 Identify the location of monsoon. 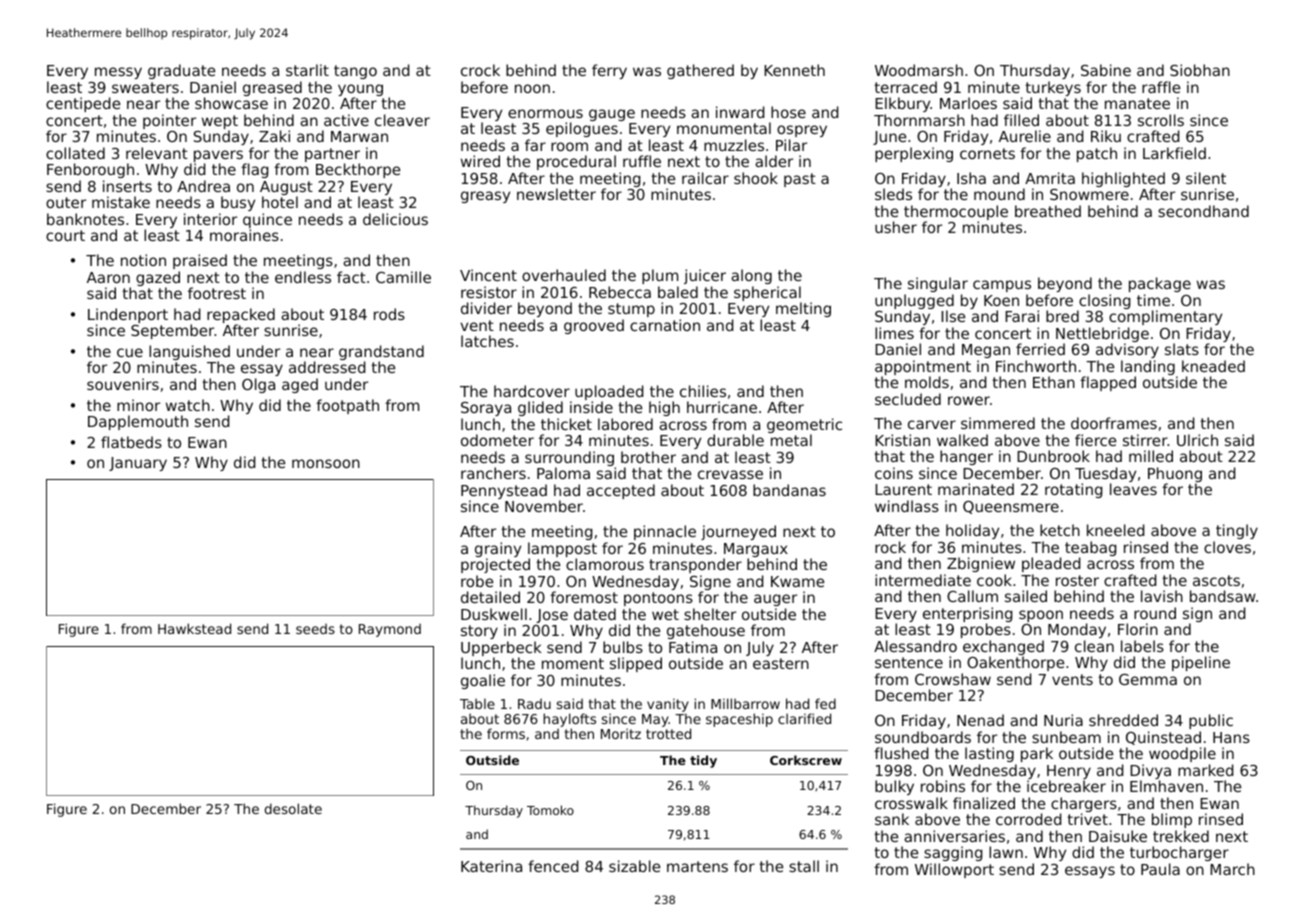
(326, 463).
